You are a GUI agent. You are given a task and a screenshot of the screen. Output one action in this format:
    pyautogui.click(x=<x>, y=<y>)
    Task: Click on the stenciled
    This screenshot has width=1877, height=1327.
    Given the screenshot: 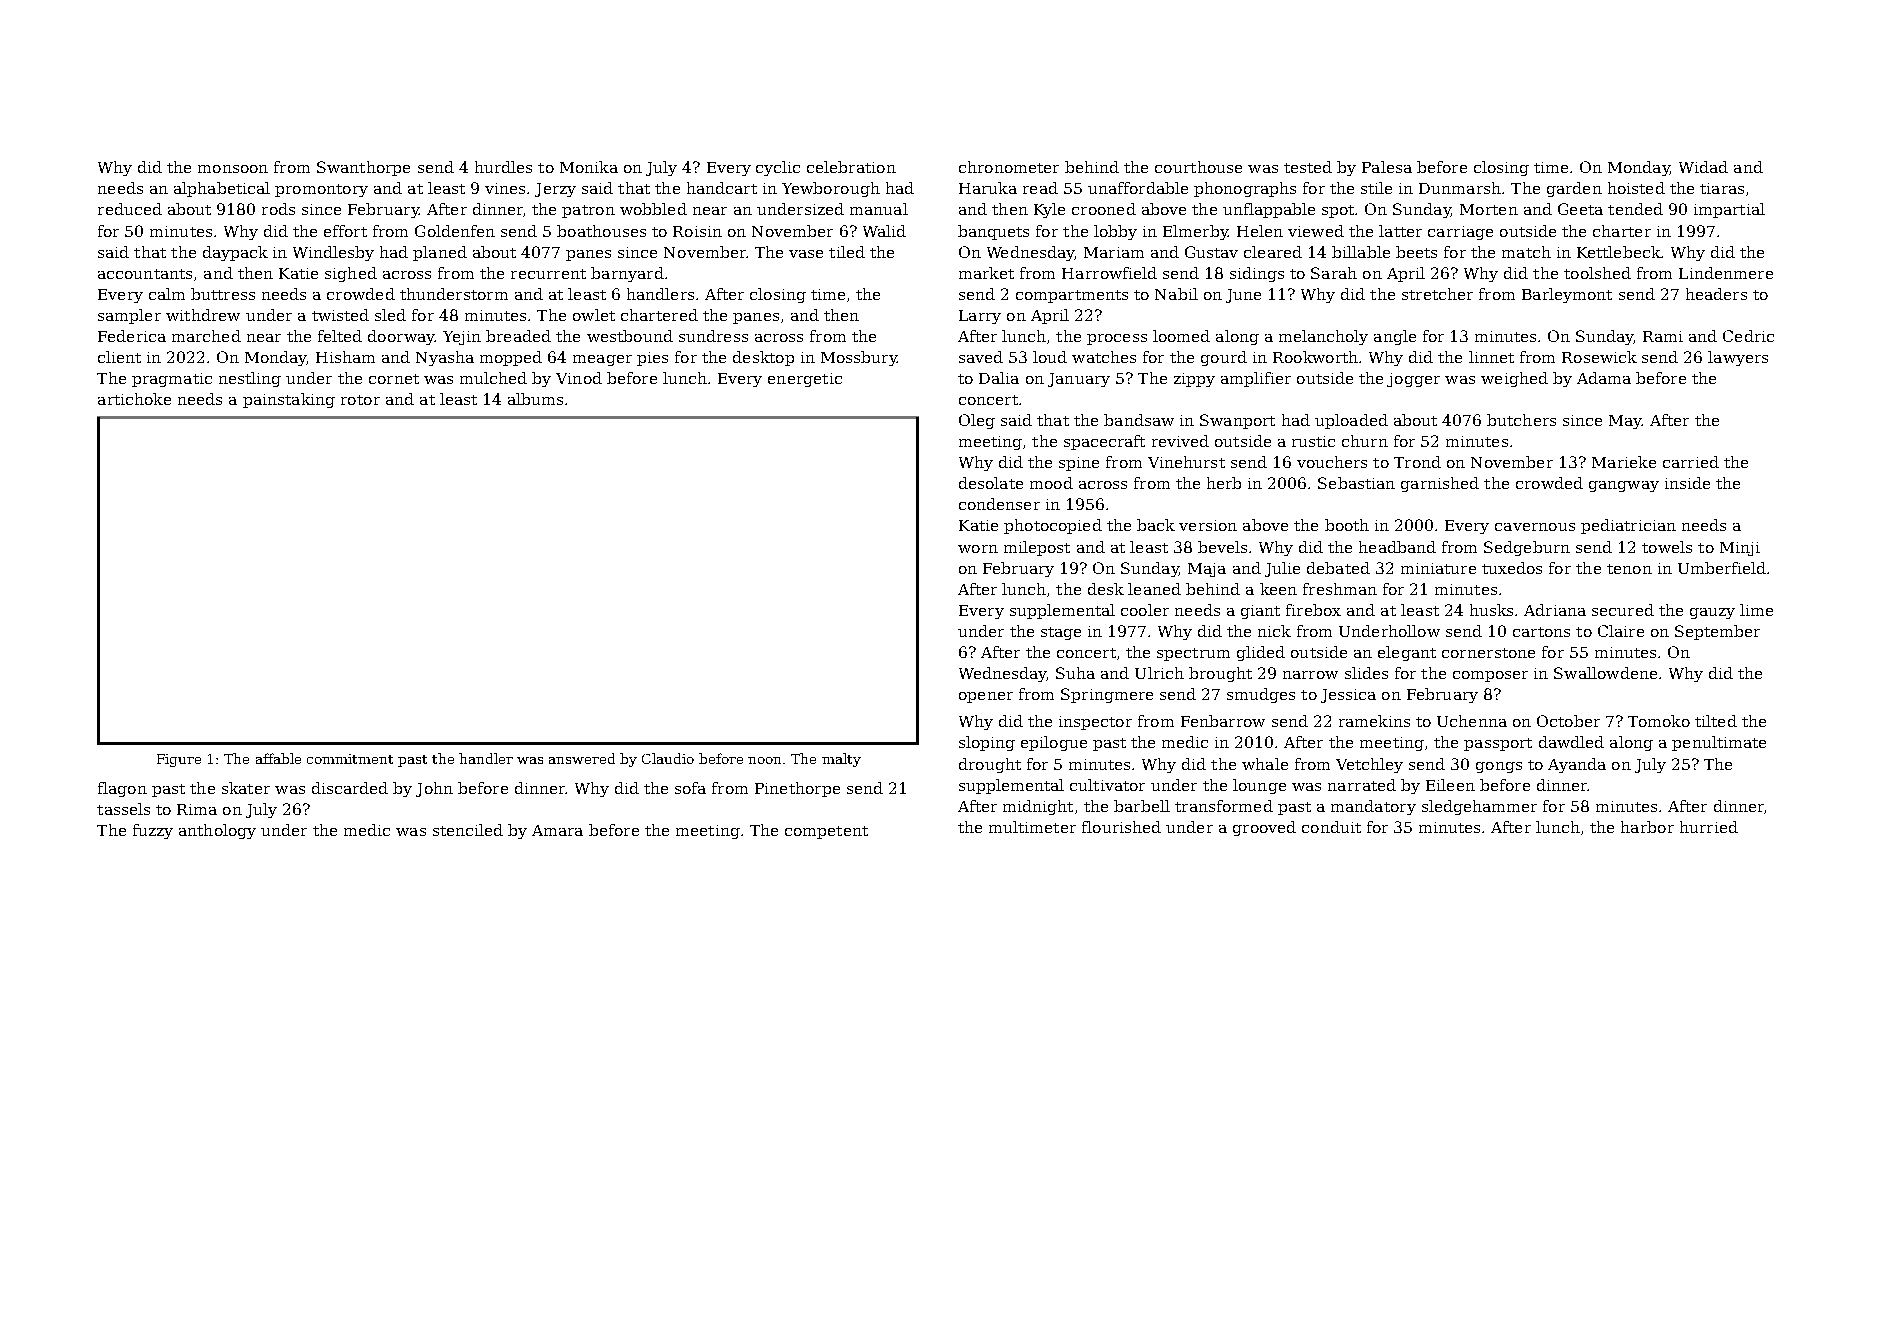 What is the action you would take?
    pyautogui.click(x=468, y=830)
